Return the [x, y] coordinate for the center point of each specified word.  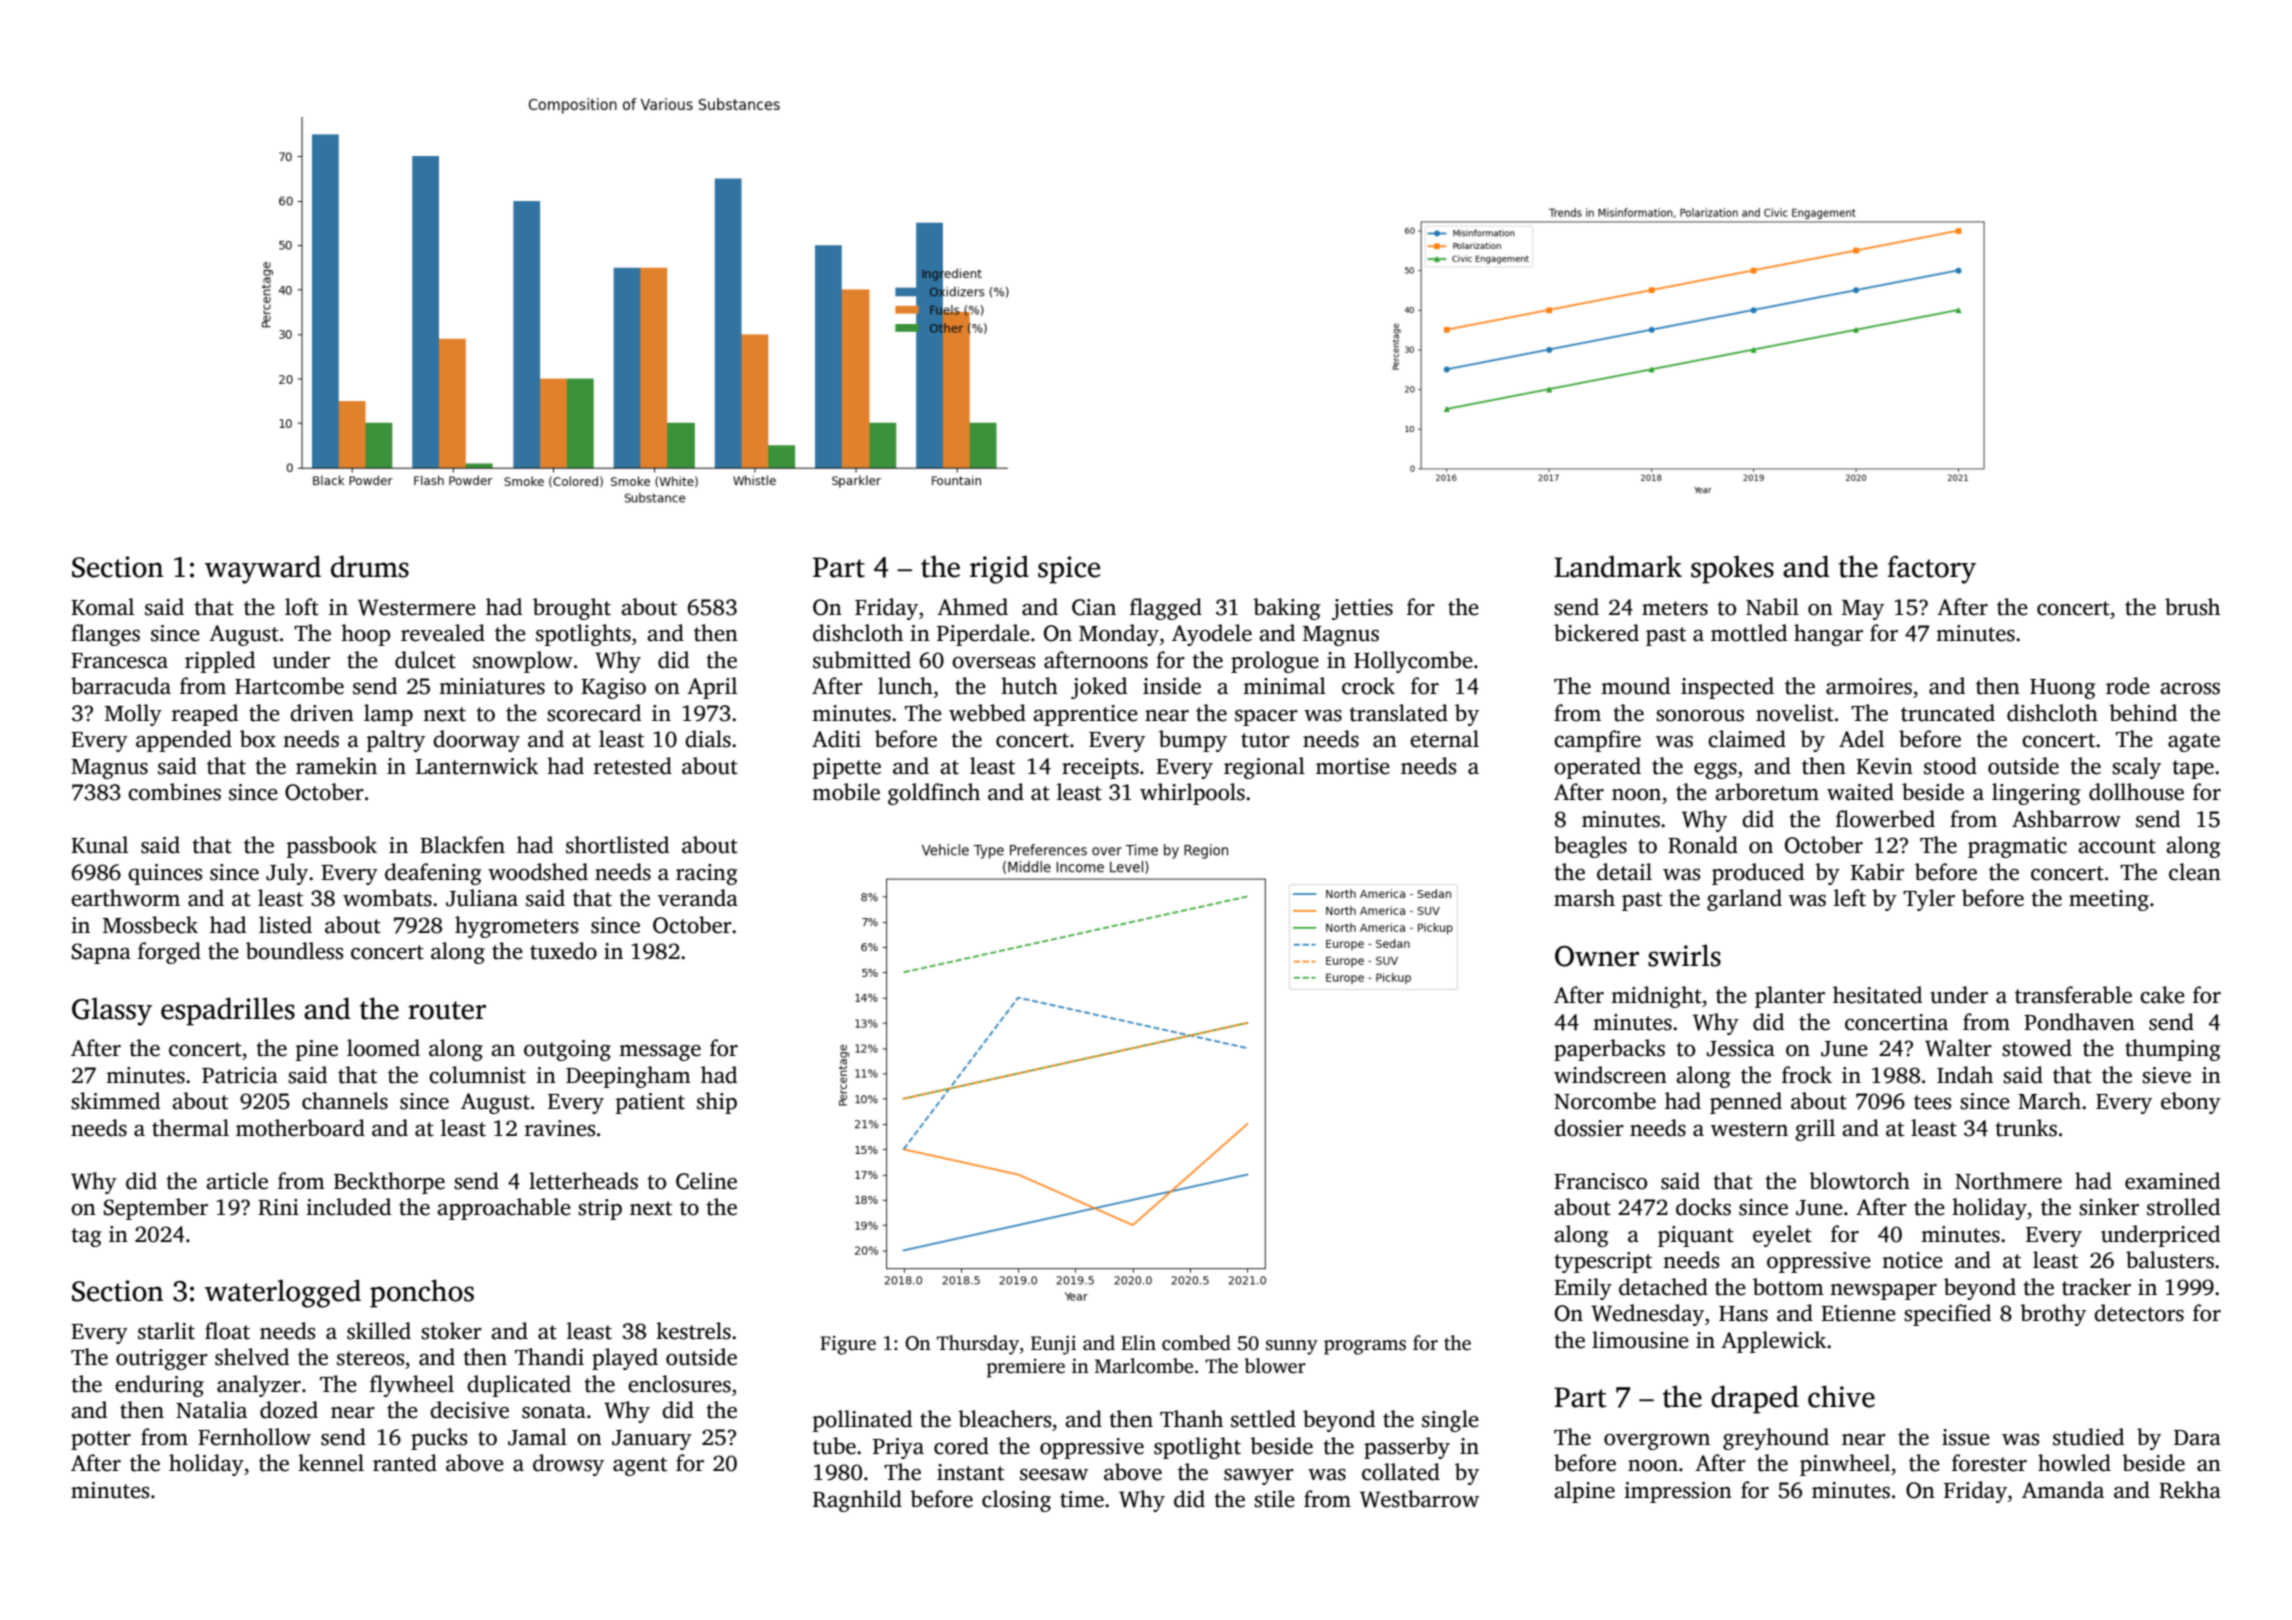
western [1749, 1129]
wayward [263, 569]
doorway [476, 741]
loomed [383, 1048]
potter [101, 1440]
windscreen [1610, 1075]
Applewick [1773, 1342]
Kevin [1884, 766]
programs [1365, 1347]
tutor [1265, 740]
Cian [1094, 607]
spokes [1732, 569]
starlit [166, 1331]
